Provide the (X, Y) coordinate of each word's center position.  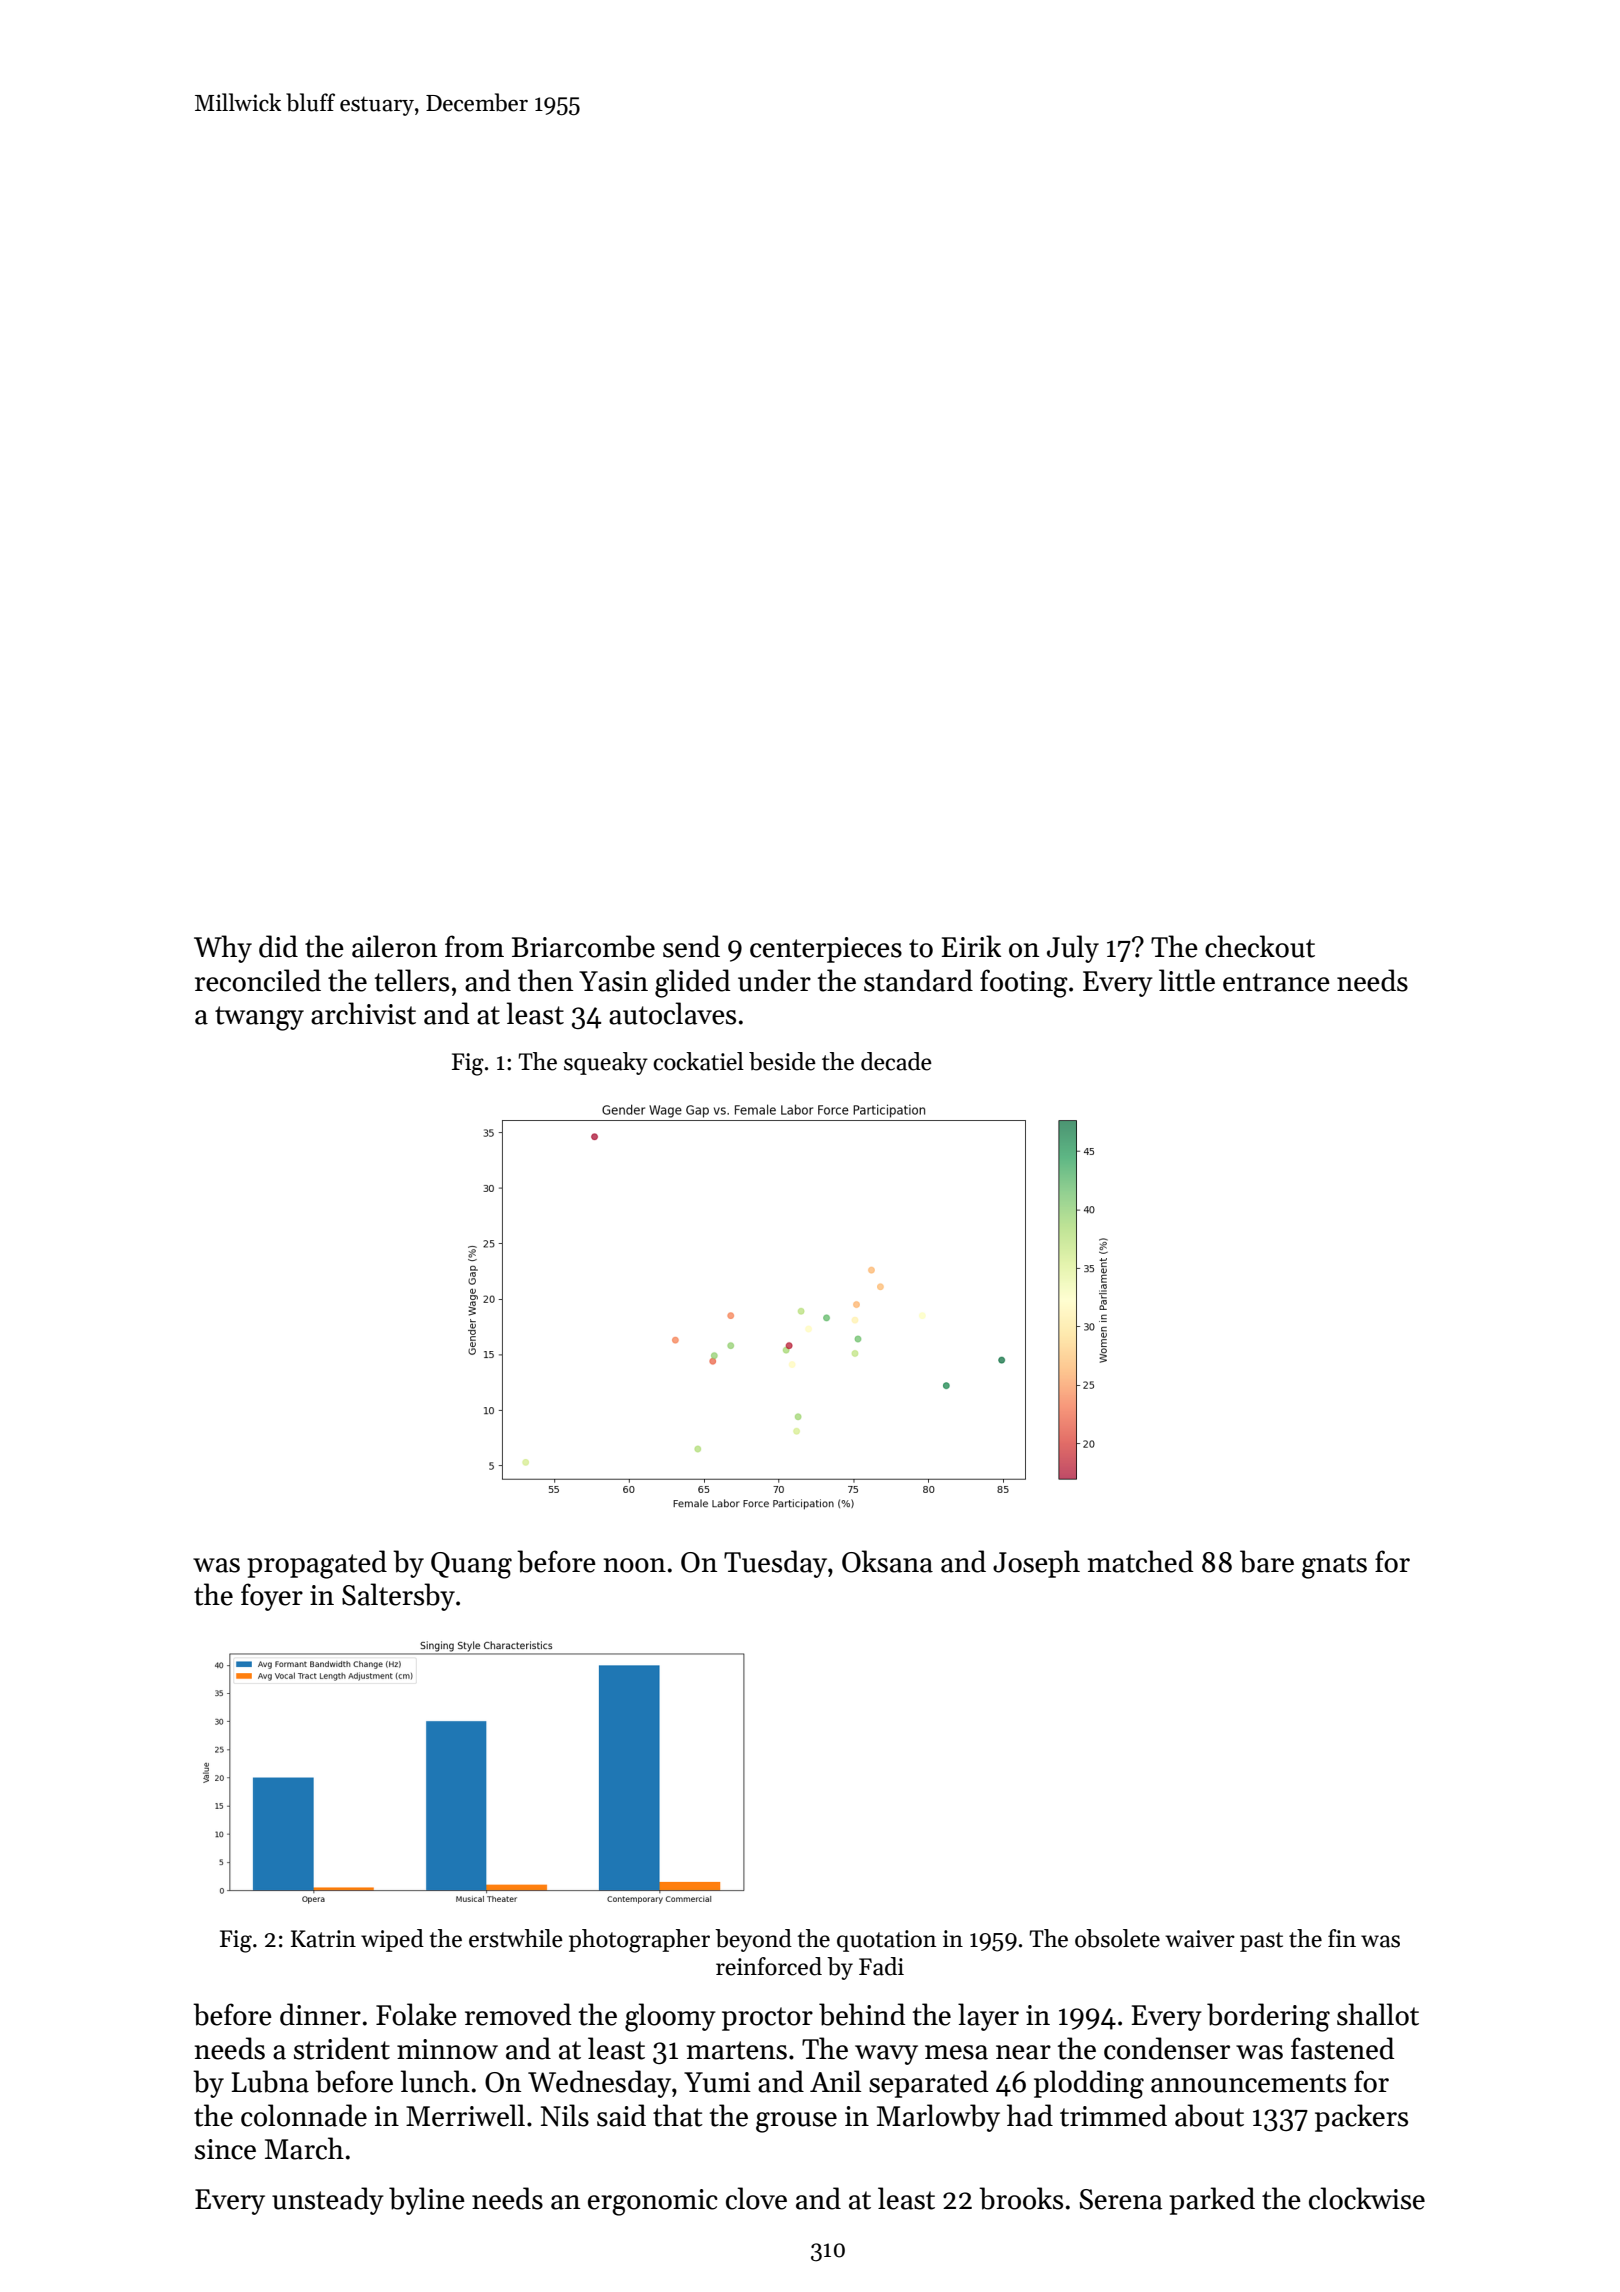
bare (1267, 1561)
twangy (259, 1018)
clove (756, 2198)
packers (1361, 2118)
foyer (272, 1597)
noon (635, 1565)
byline (427, 2201)
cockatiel (698, 1061)
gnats (1334, 1566)
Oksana (887, 1561)
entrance (1276, 982)
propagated (317, 1564)
